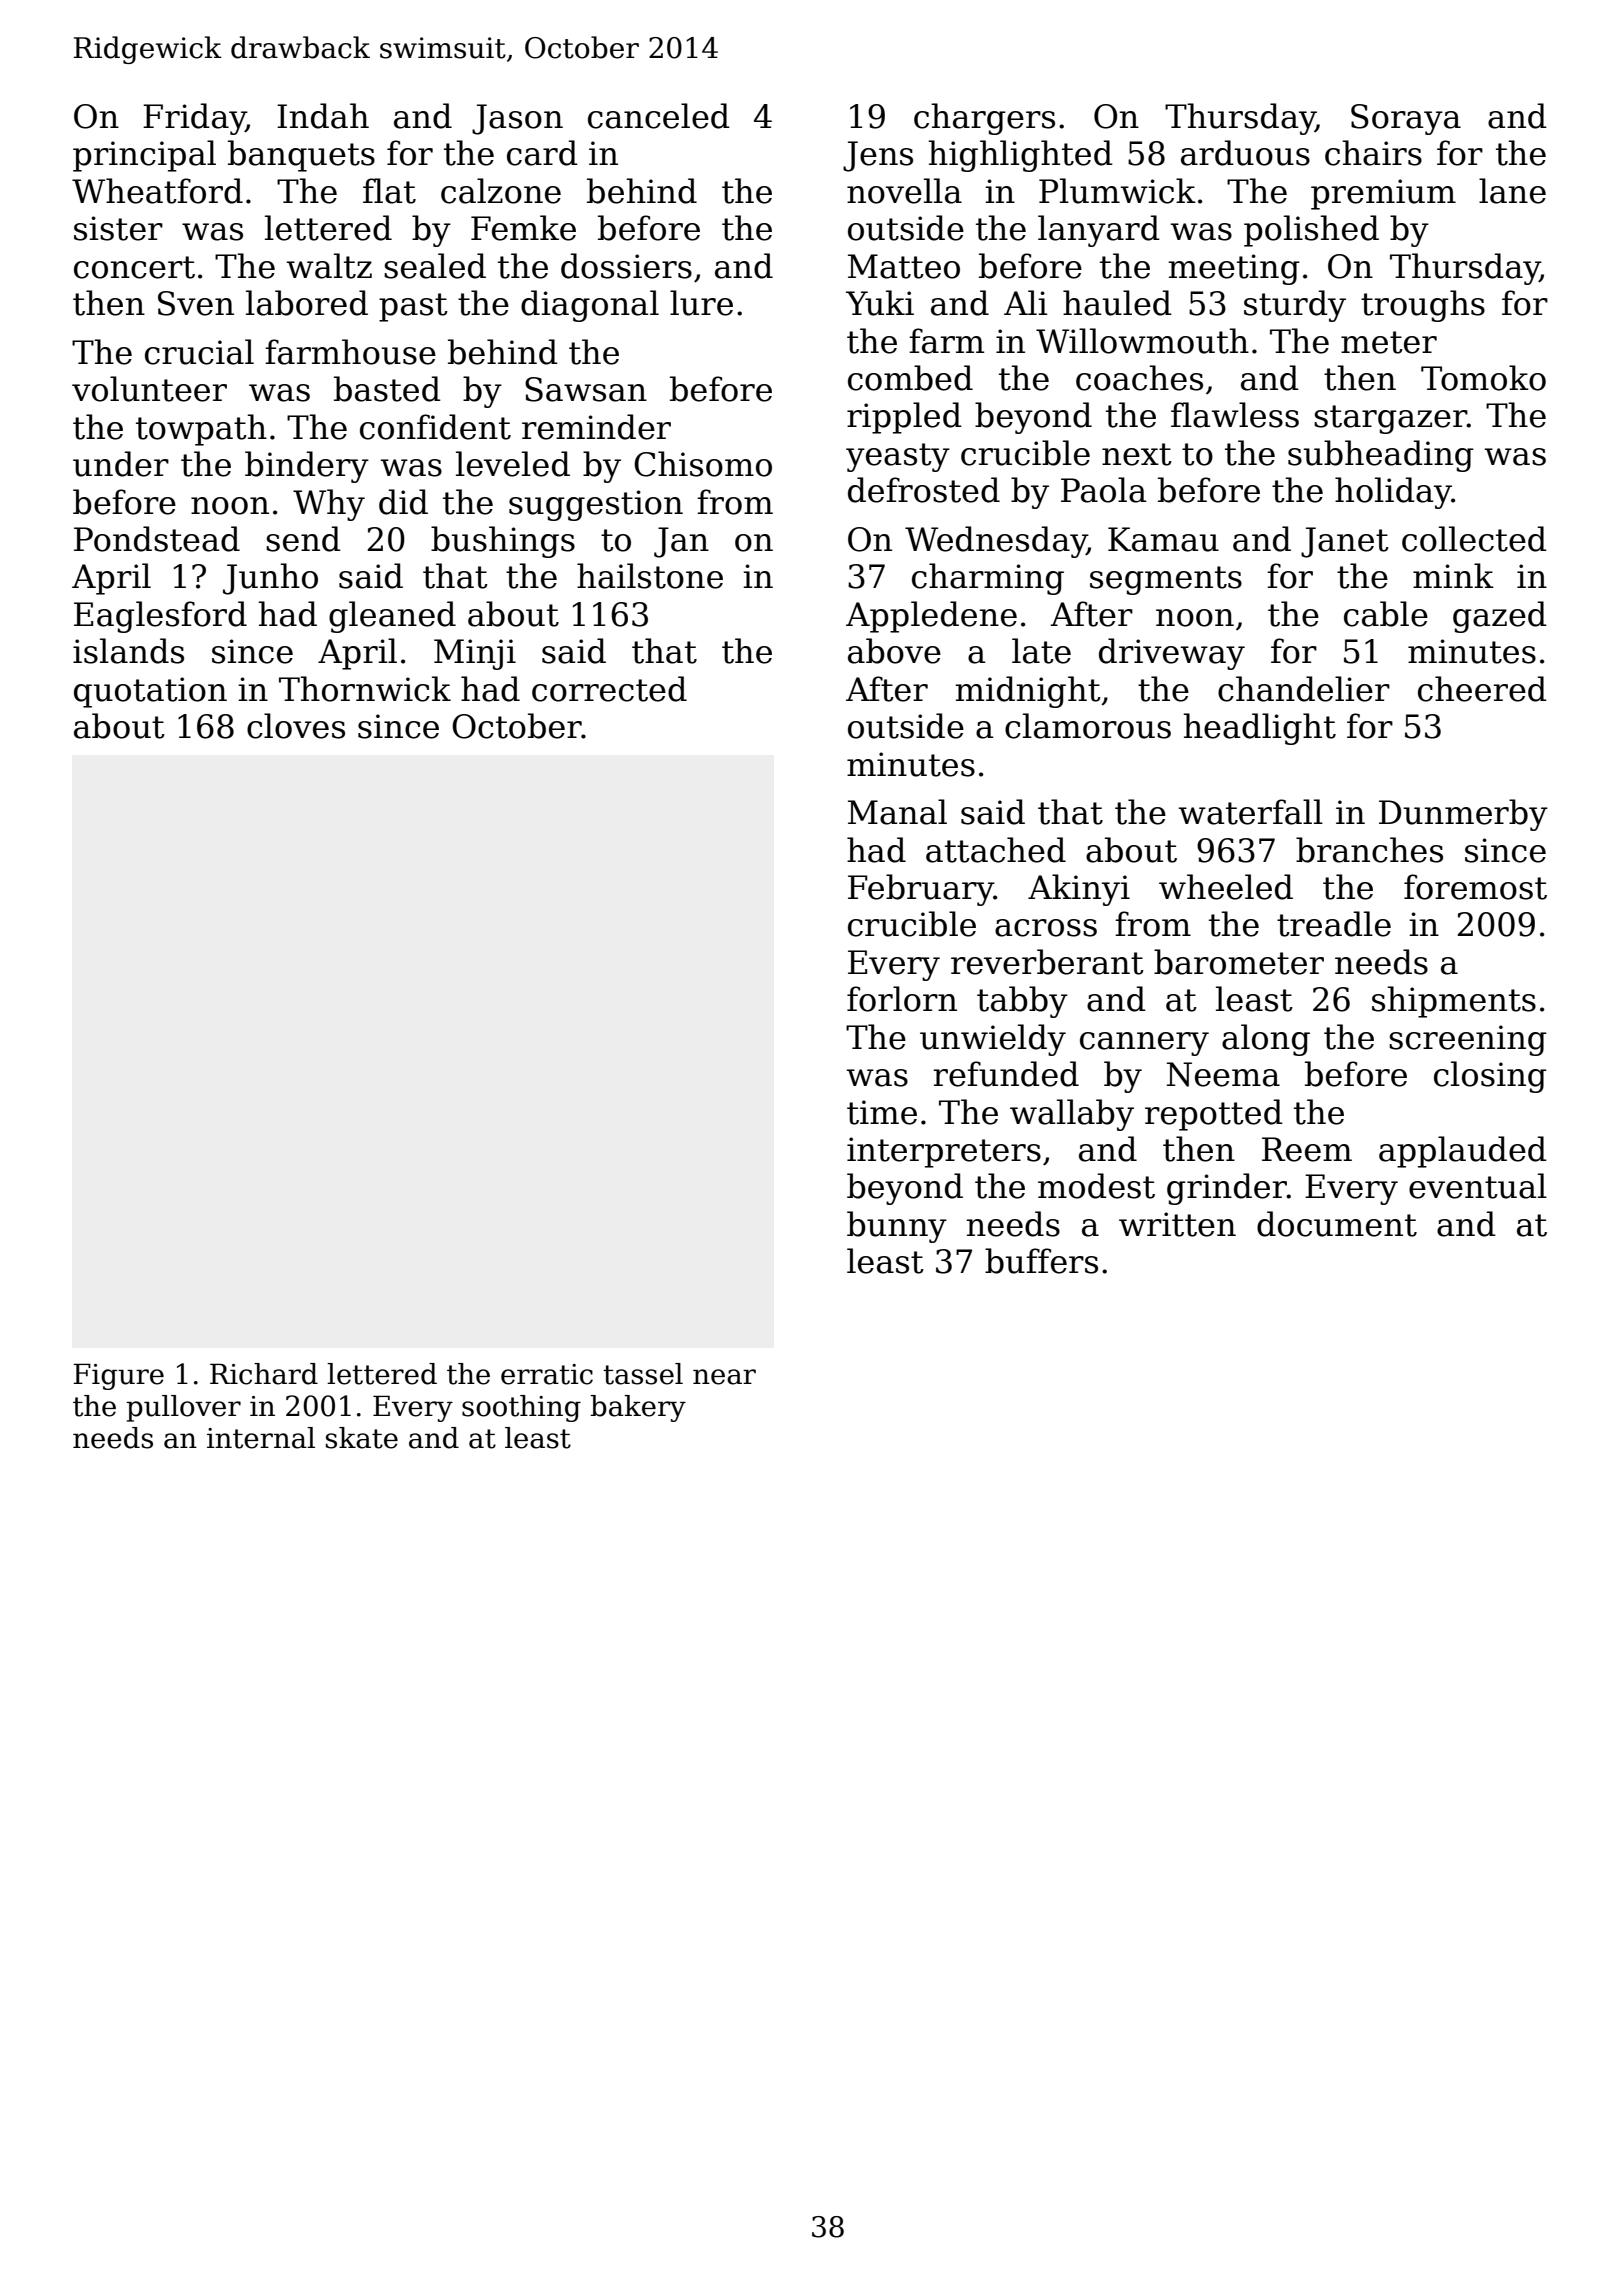 The height and width of the document is (2292, 1620). Describe the element at coordinates (118, 1376) in the document. I see `Figure` at that location.
